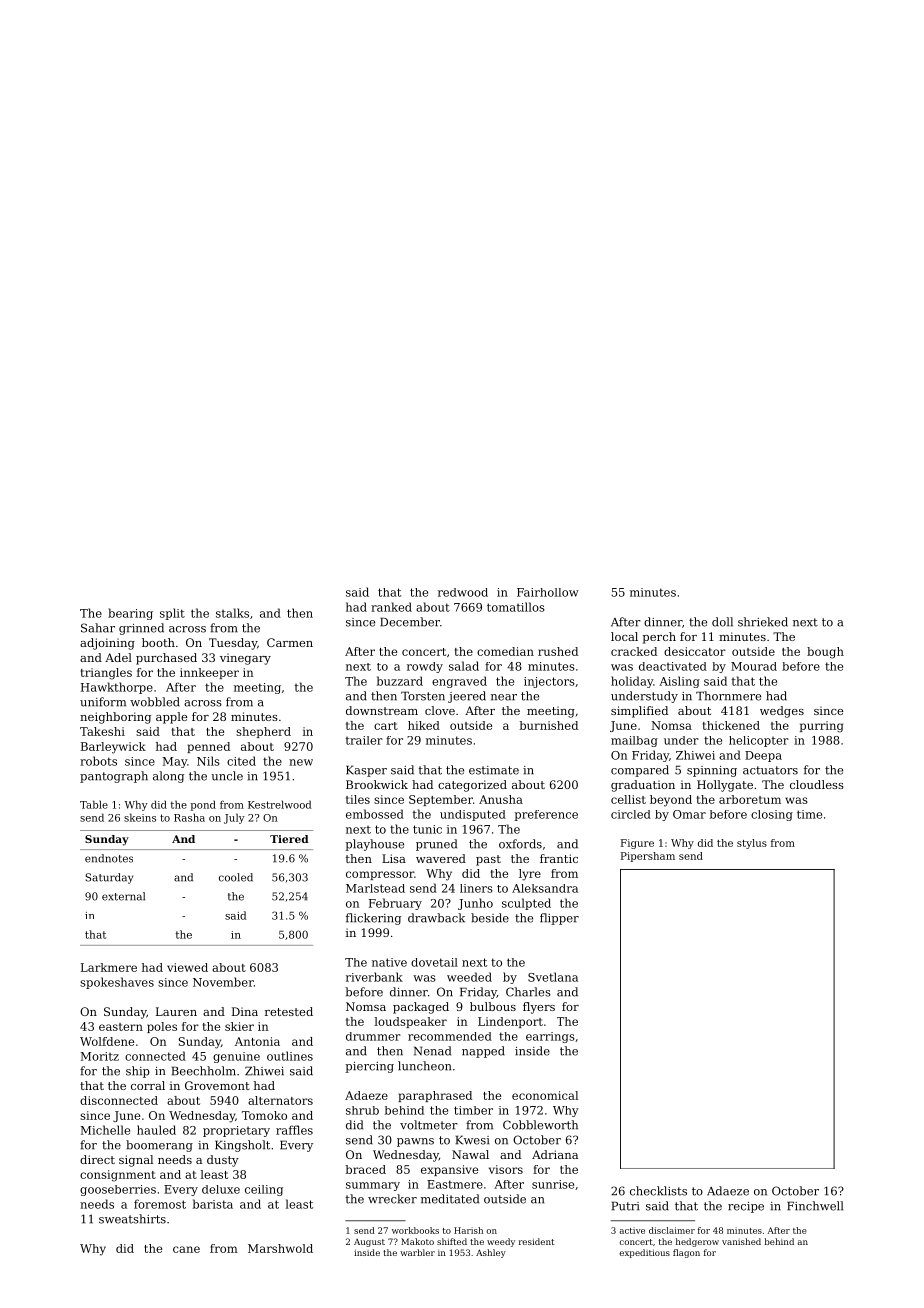  I want to click on cane, so click(186, 1249).
